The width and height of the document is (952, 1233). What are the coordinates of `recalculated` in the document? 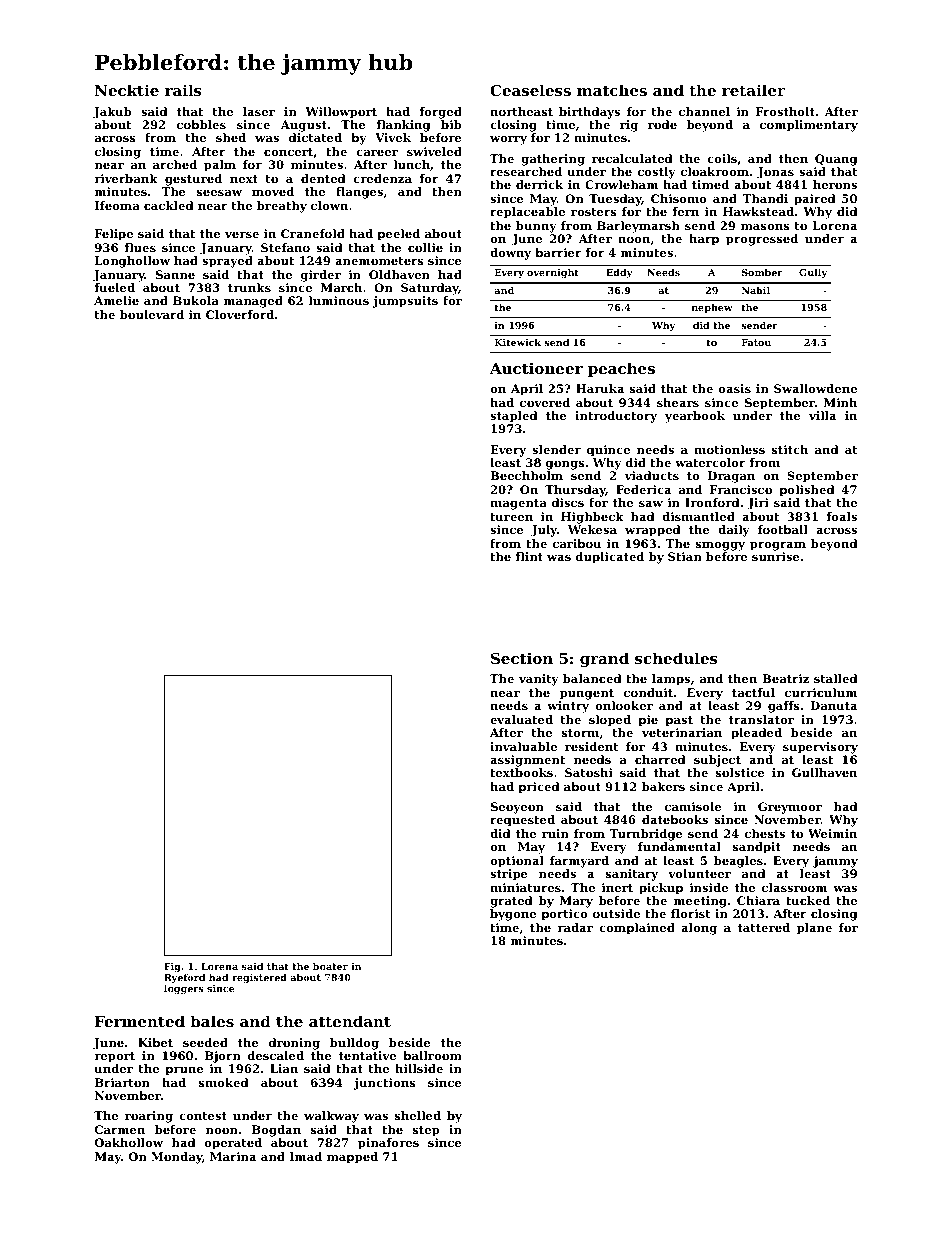 It's located at (632, 158).
